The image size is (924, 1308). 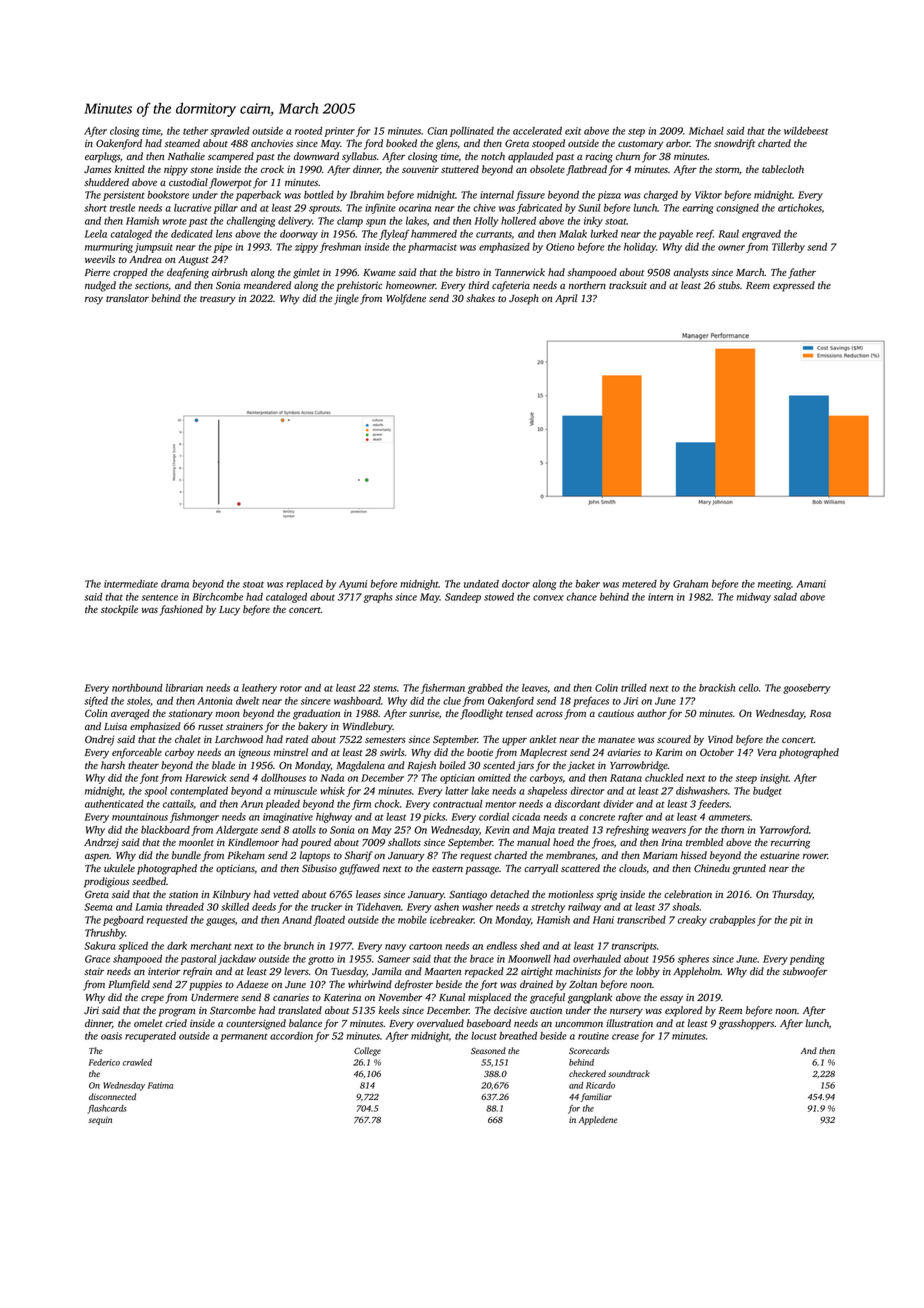 I want to click on sprawled, so click(x=230, y=132).
